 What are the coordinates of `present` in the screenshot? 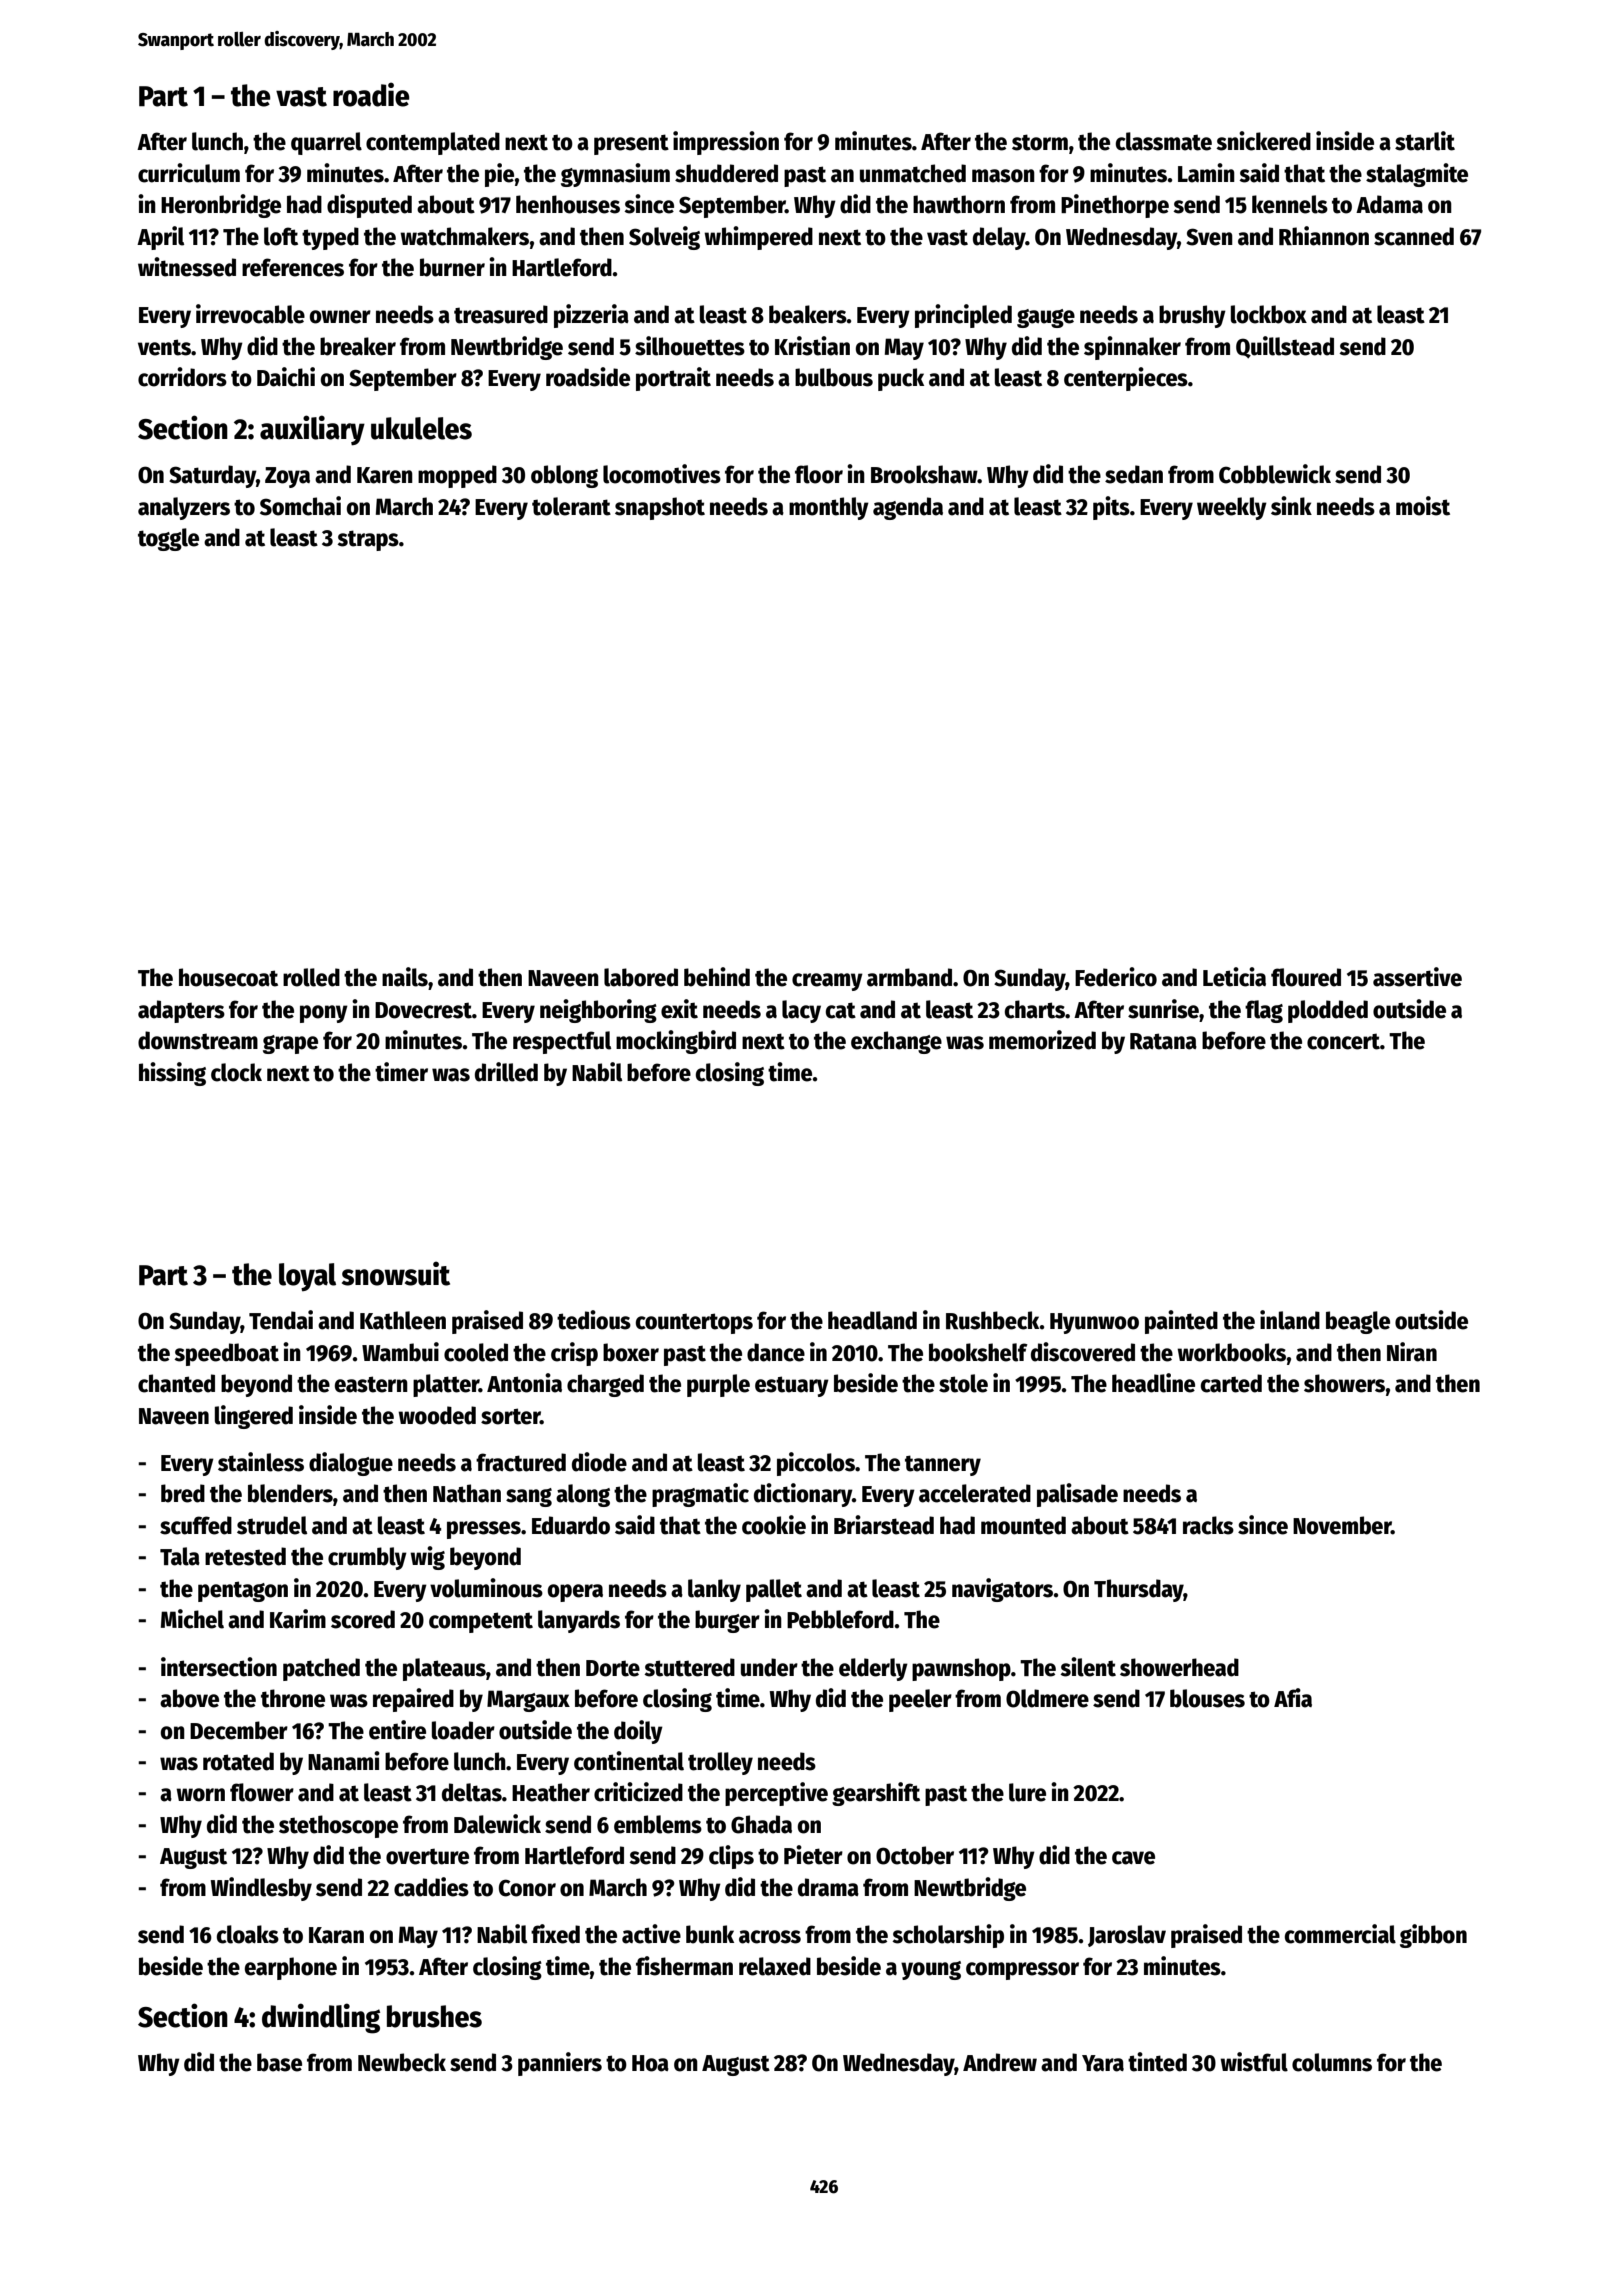 It's located at (631, 144).
